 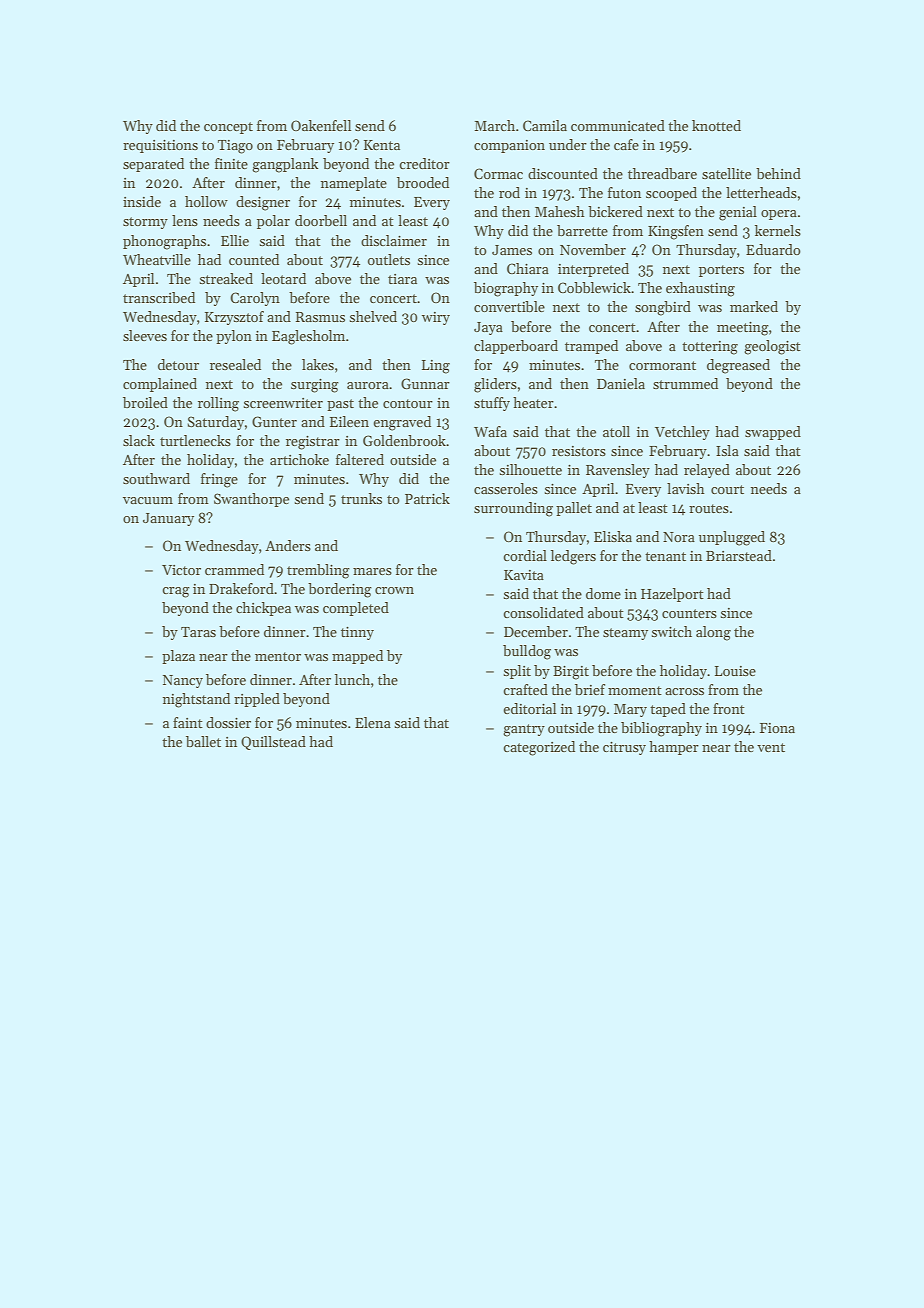 I want to click on shelved, so click(x=373, y=316).
